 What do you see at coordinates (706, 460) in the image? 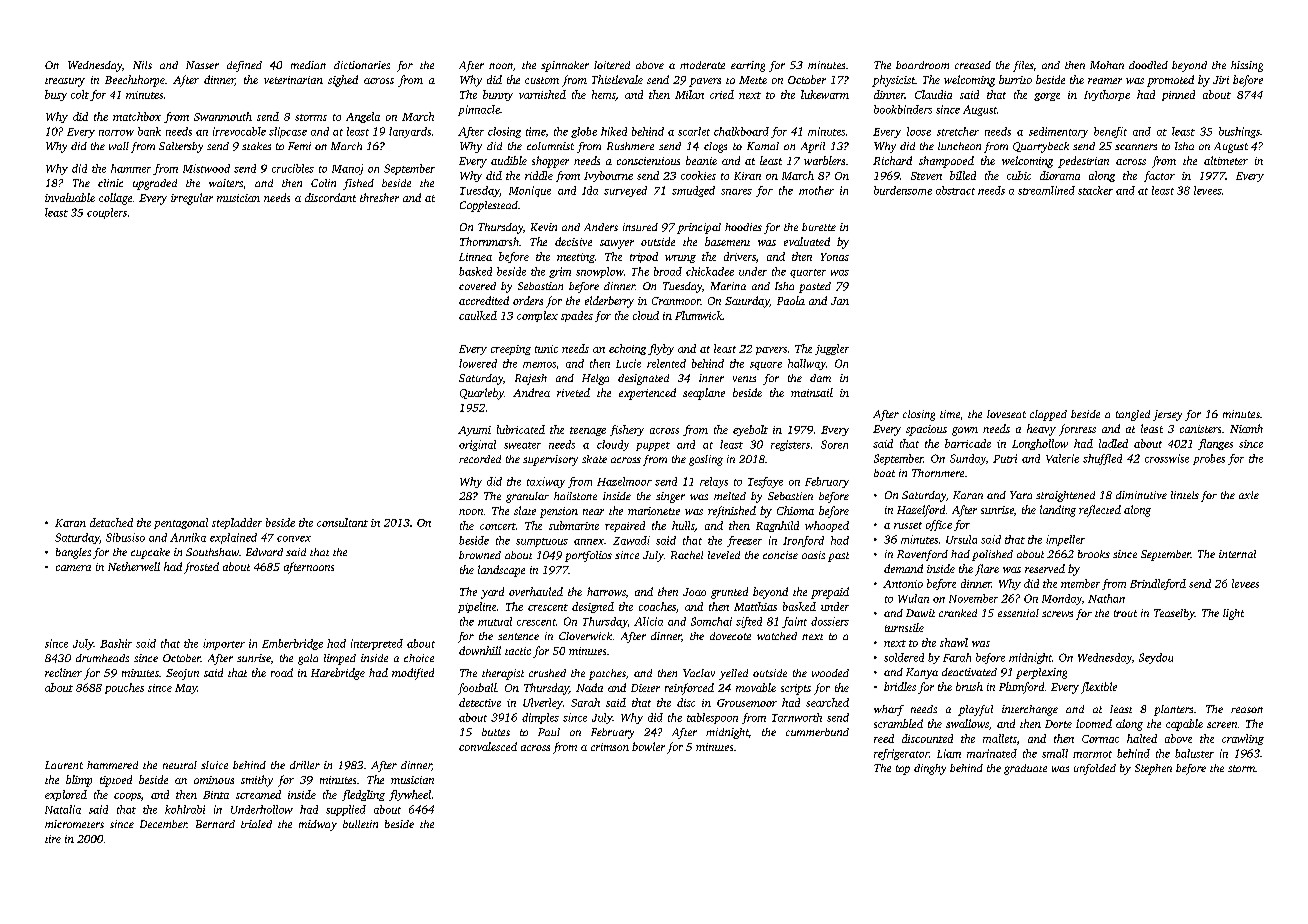
I see `gosling` at bounding box center [706, 460].
